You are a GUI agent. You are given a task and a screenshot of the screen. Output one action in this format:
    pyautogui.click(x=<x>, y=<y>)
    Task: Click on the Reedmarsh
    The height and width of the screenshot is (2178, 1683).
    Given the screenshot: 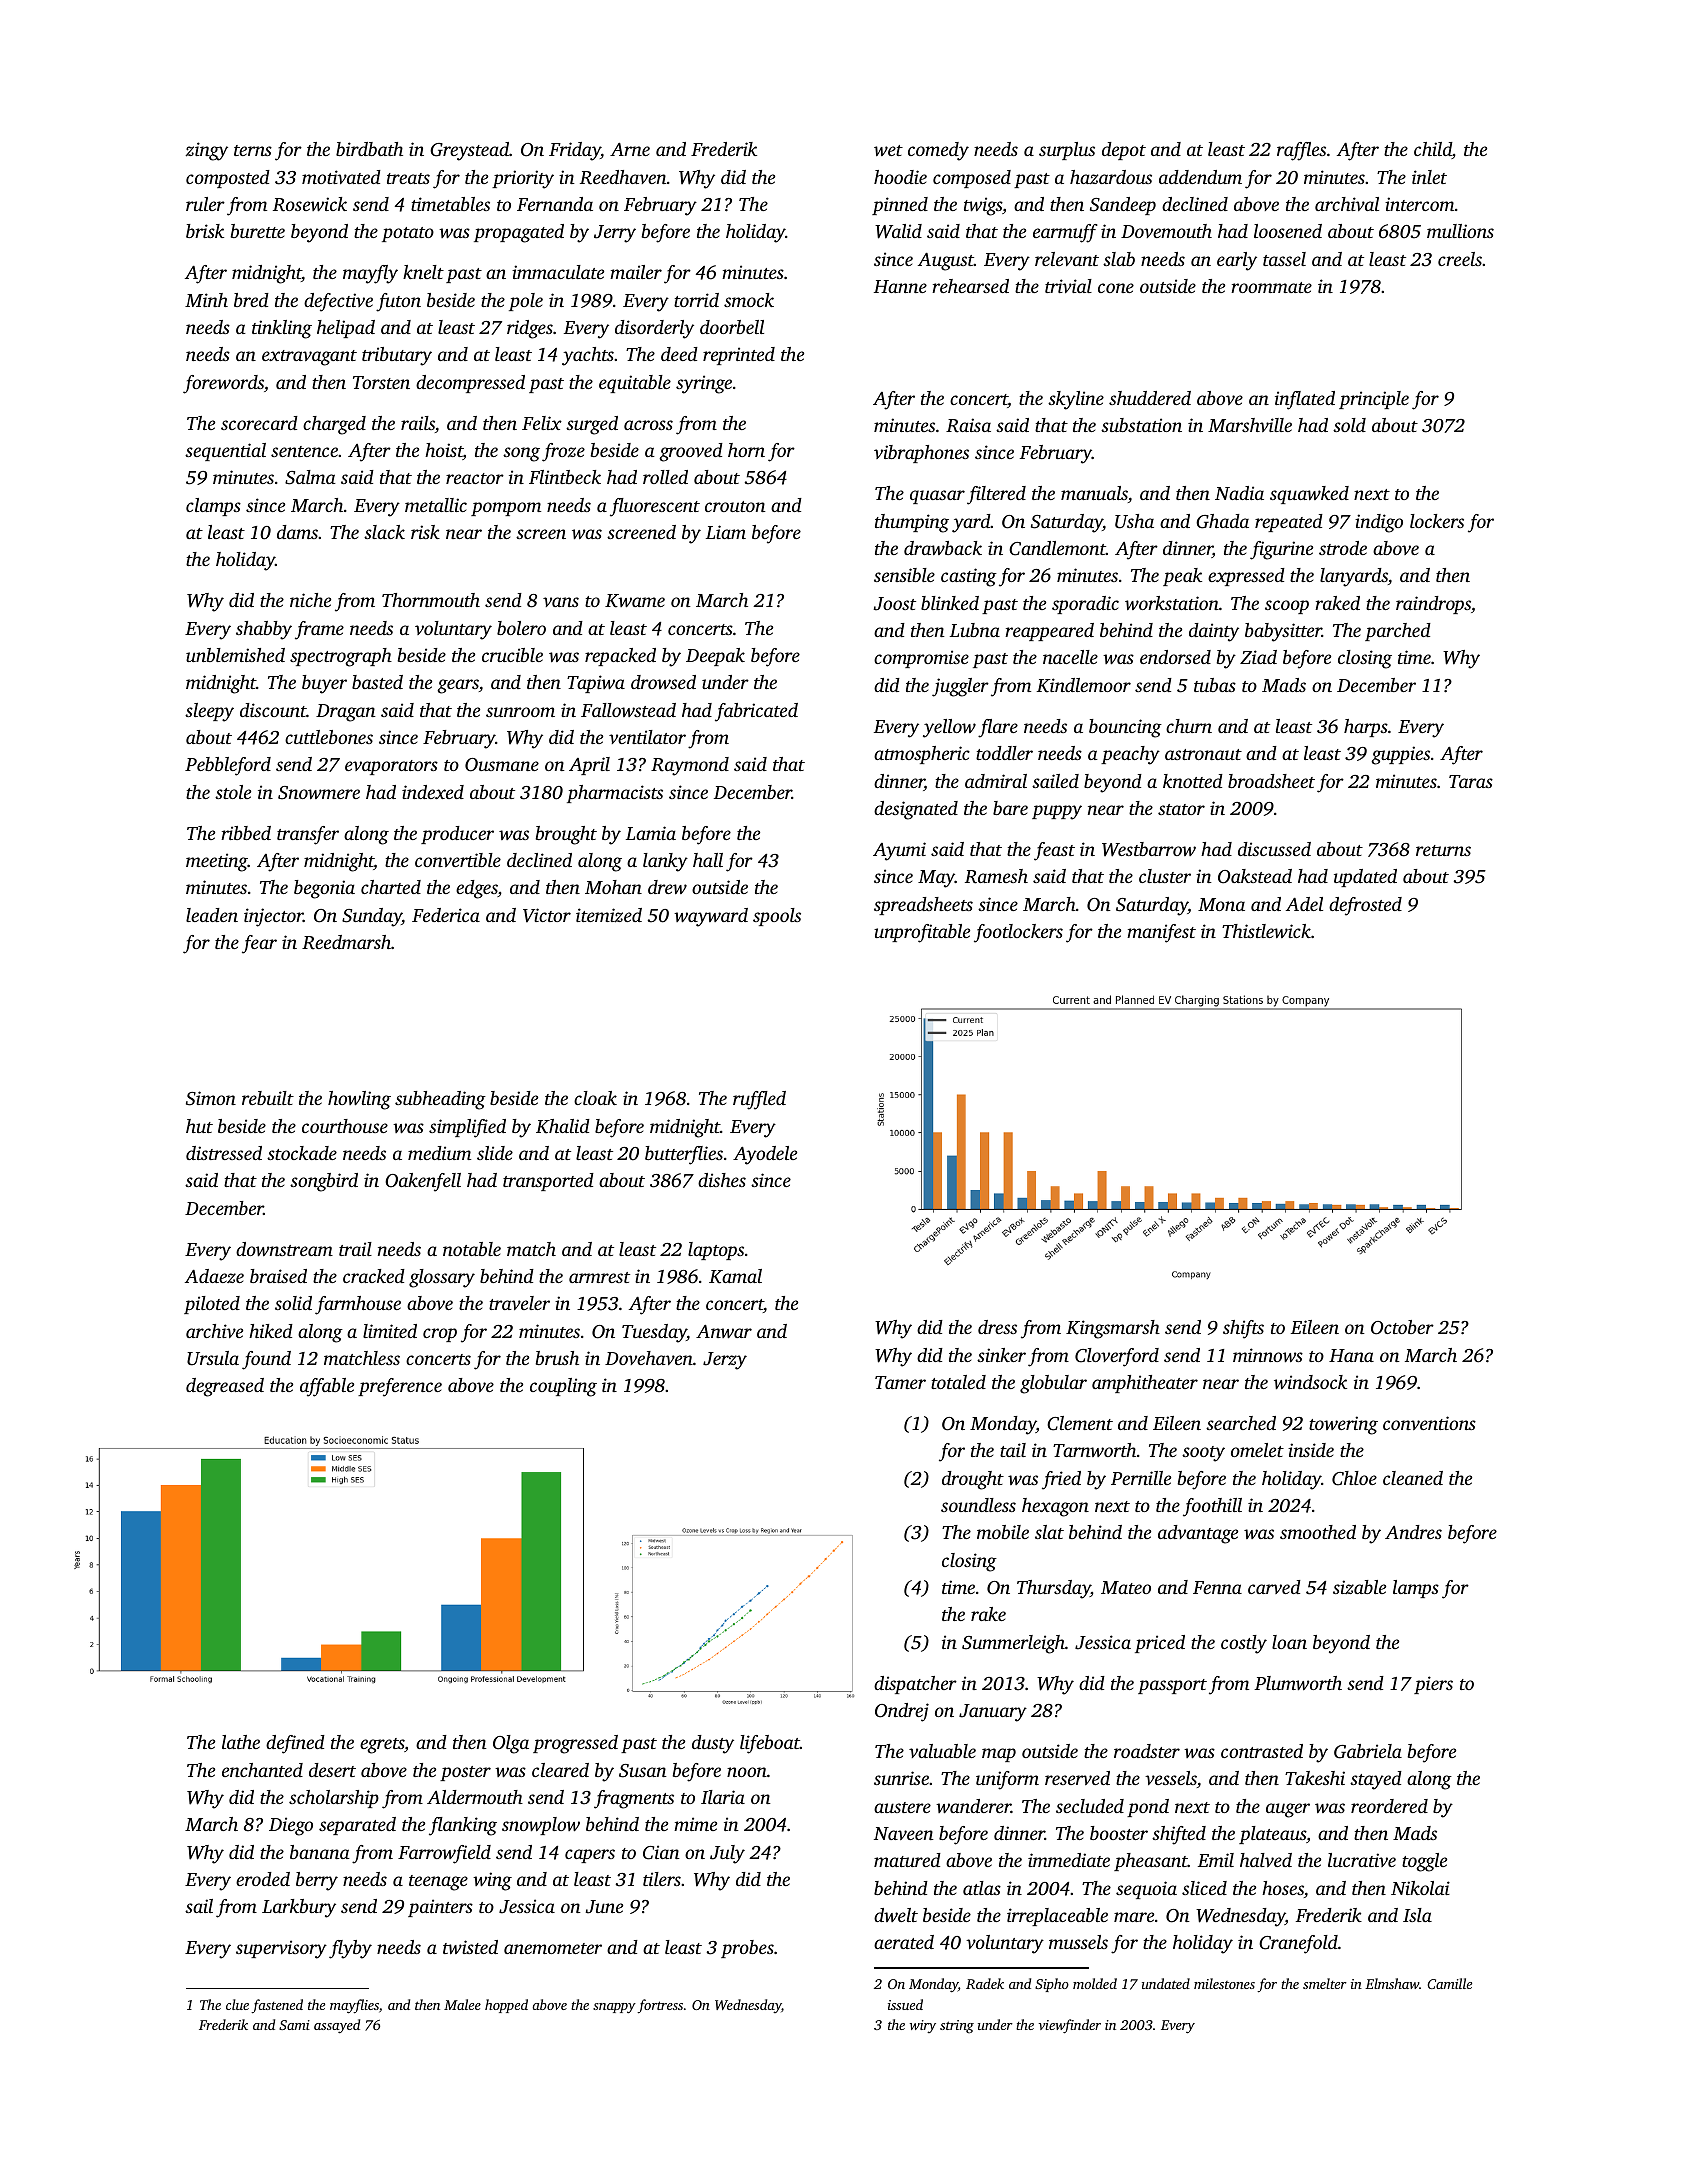 What is the action you would take?
    pyautogui.click(x=346, y=942)
